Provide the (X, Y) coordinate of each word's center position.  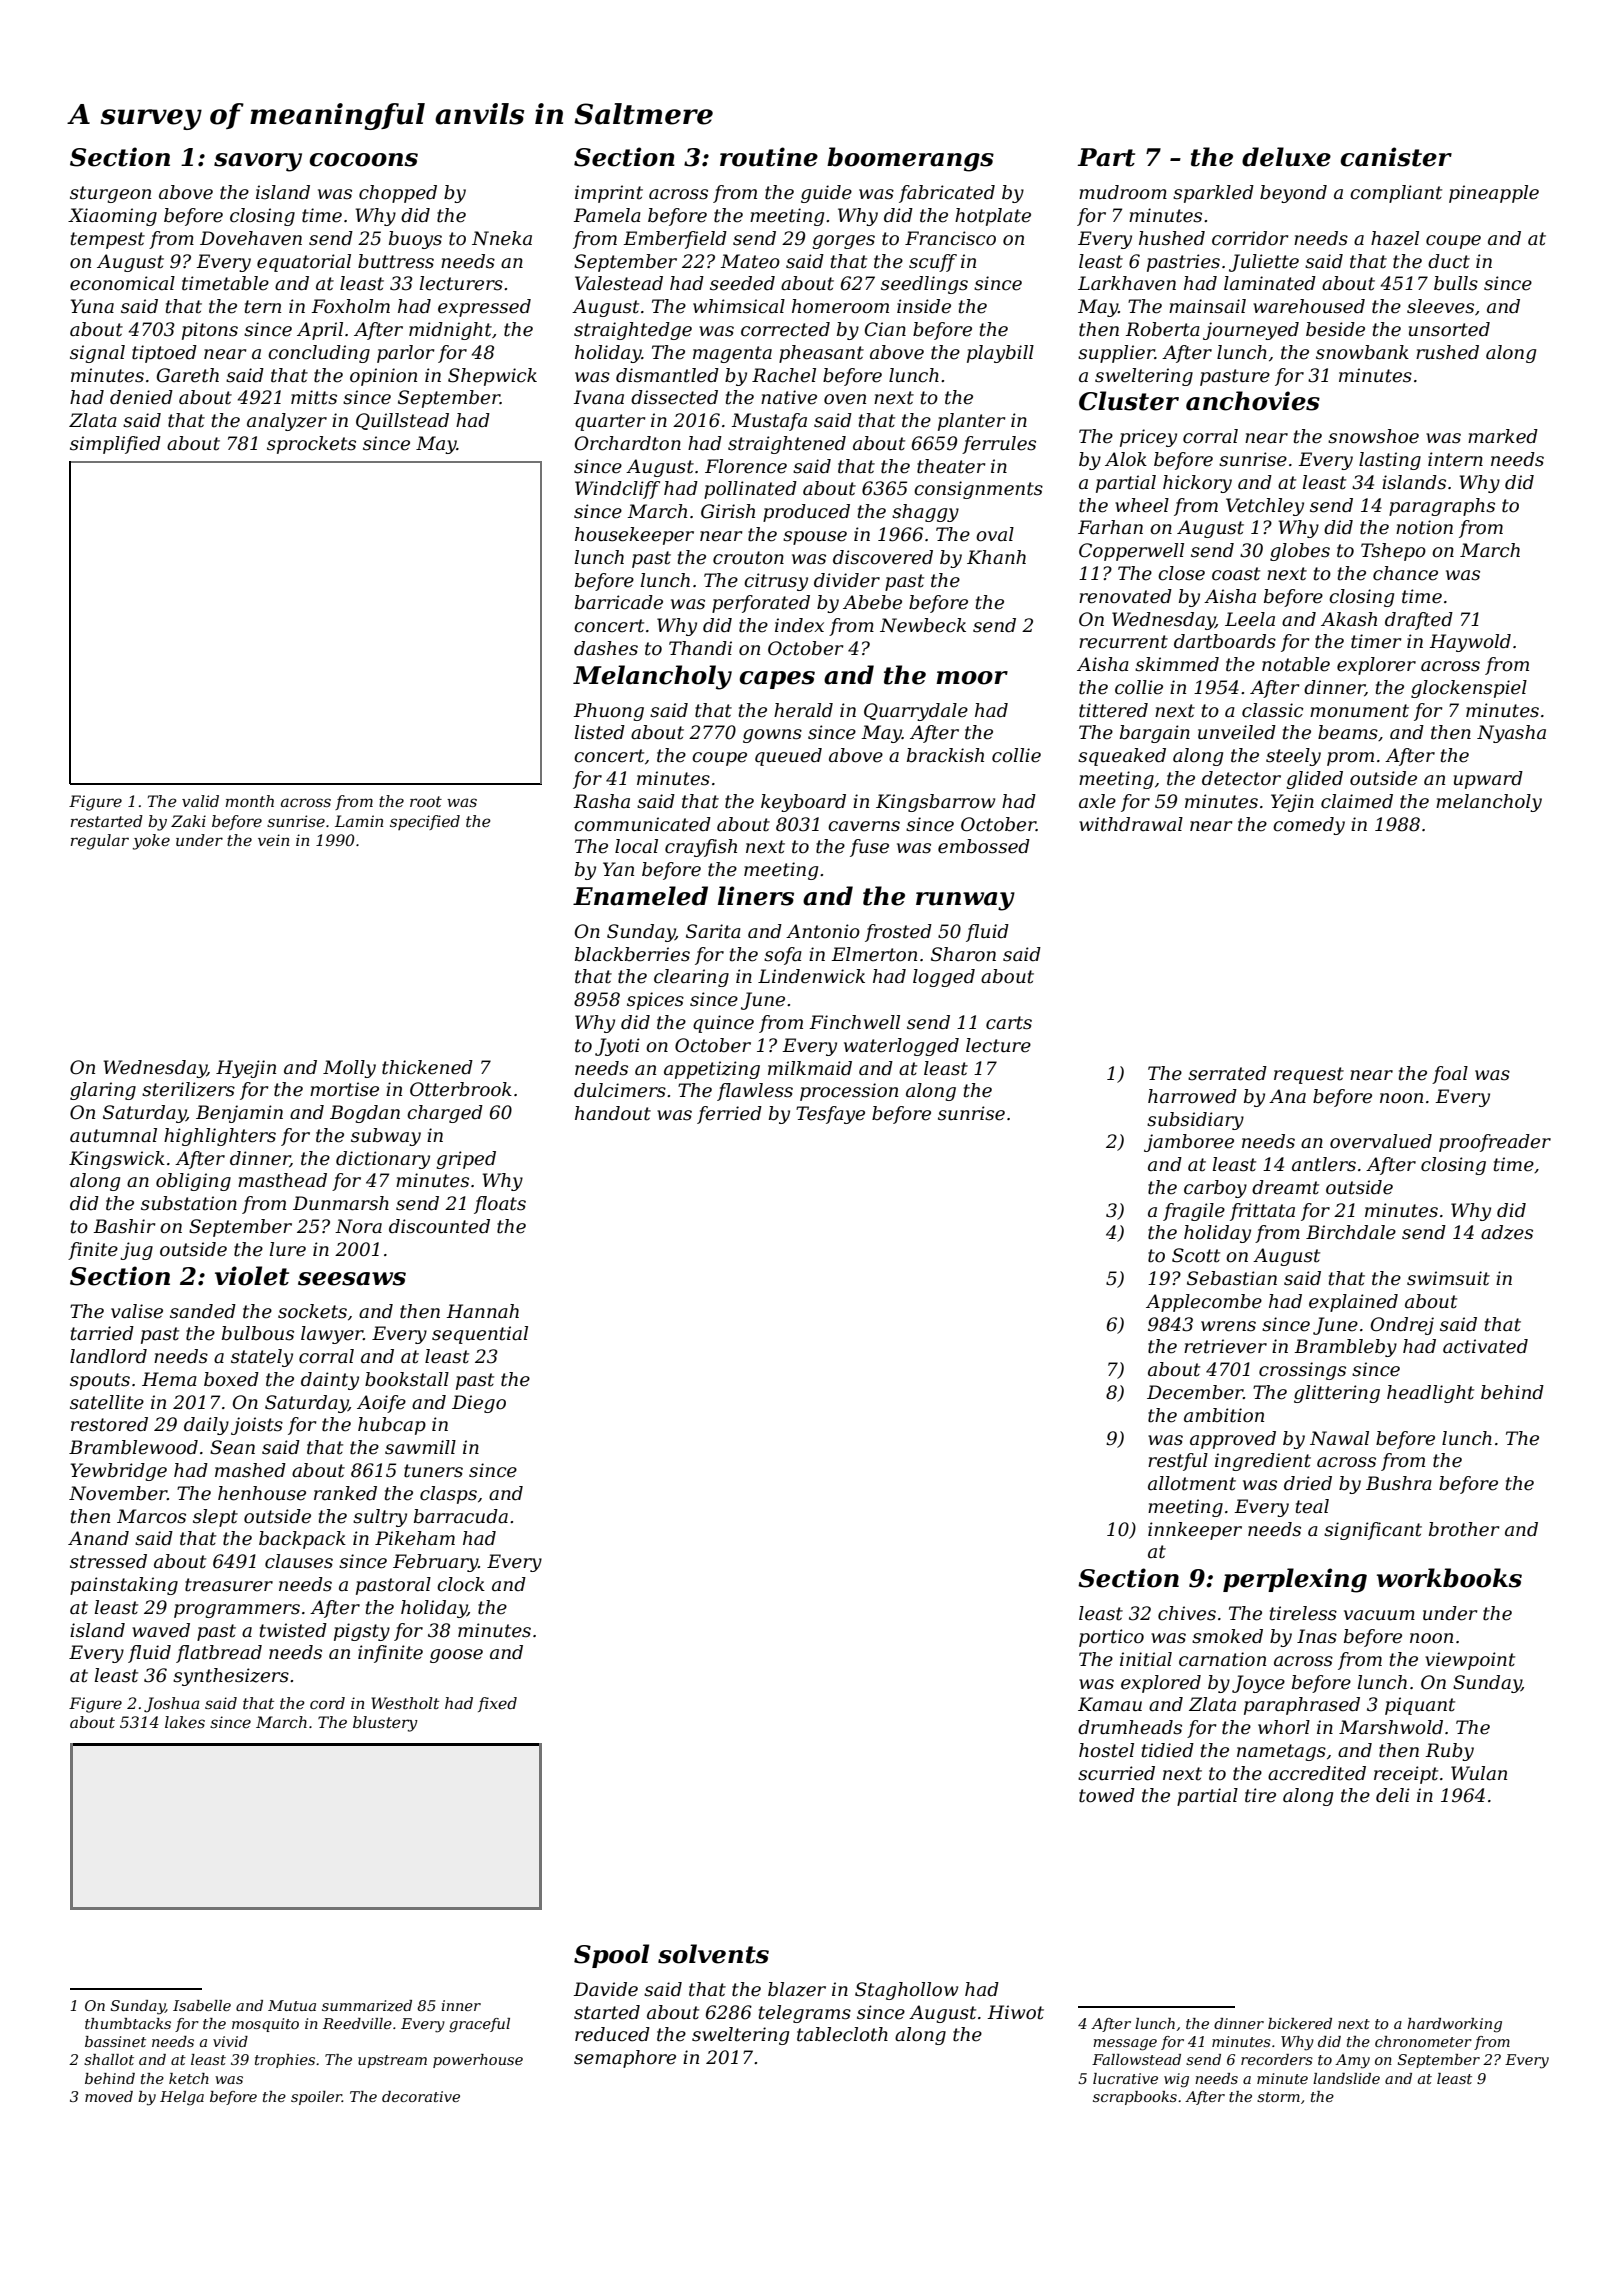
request (1309, 1075)
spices (655, 1001)
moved (109, 2096)
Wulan (1479, 1773)
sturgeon (110, 194)
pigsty (362, 1632)
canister (1396, 157)
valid (200, 801)
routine (769, 157)
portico (1111, 1638)
